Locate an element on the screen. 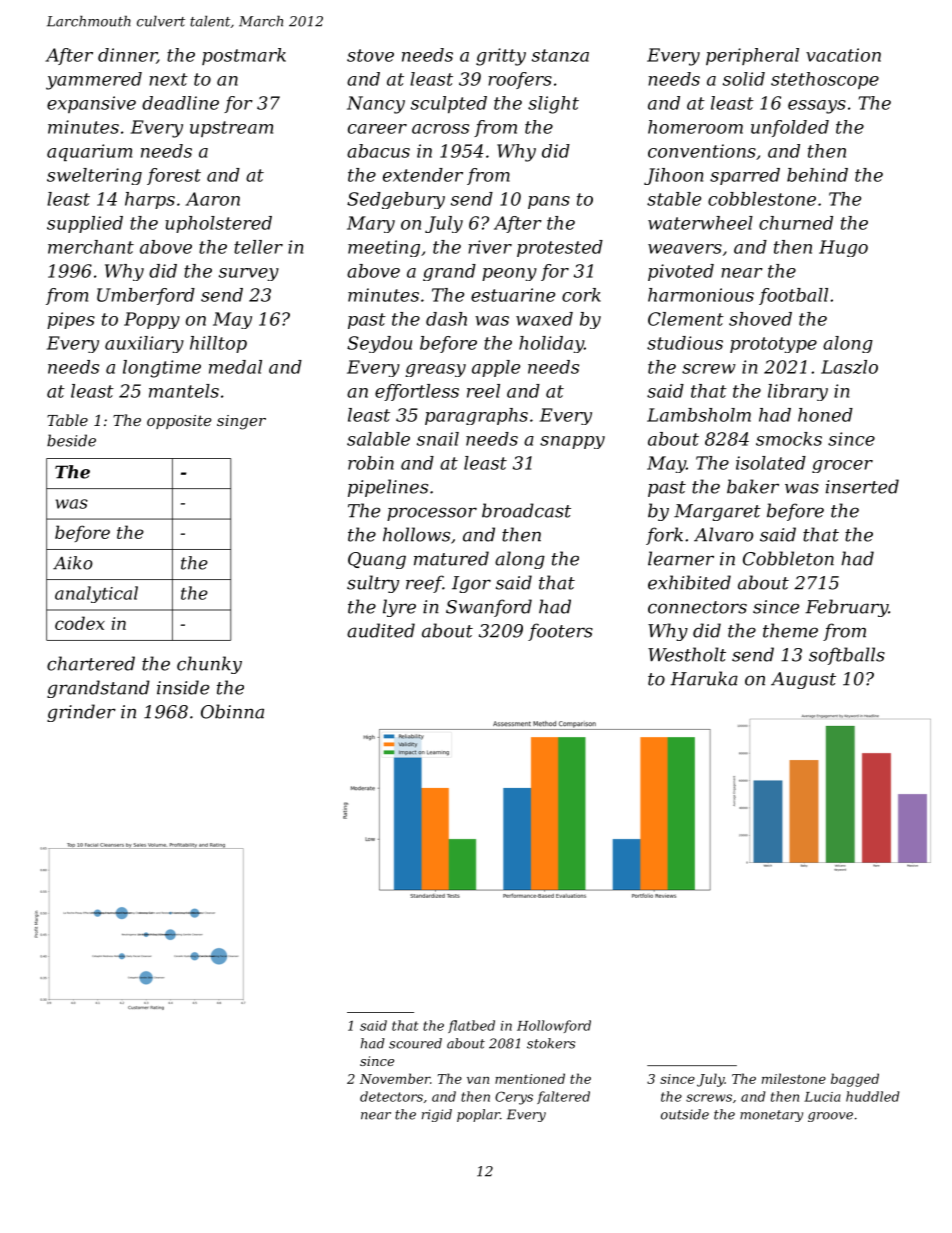  softballs is located at coordinates (847, 656).
